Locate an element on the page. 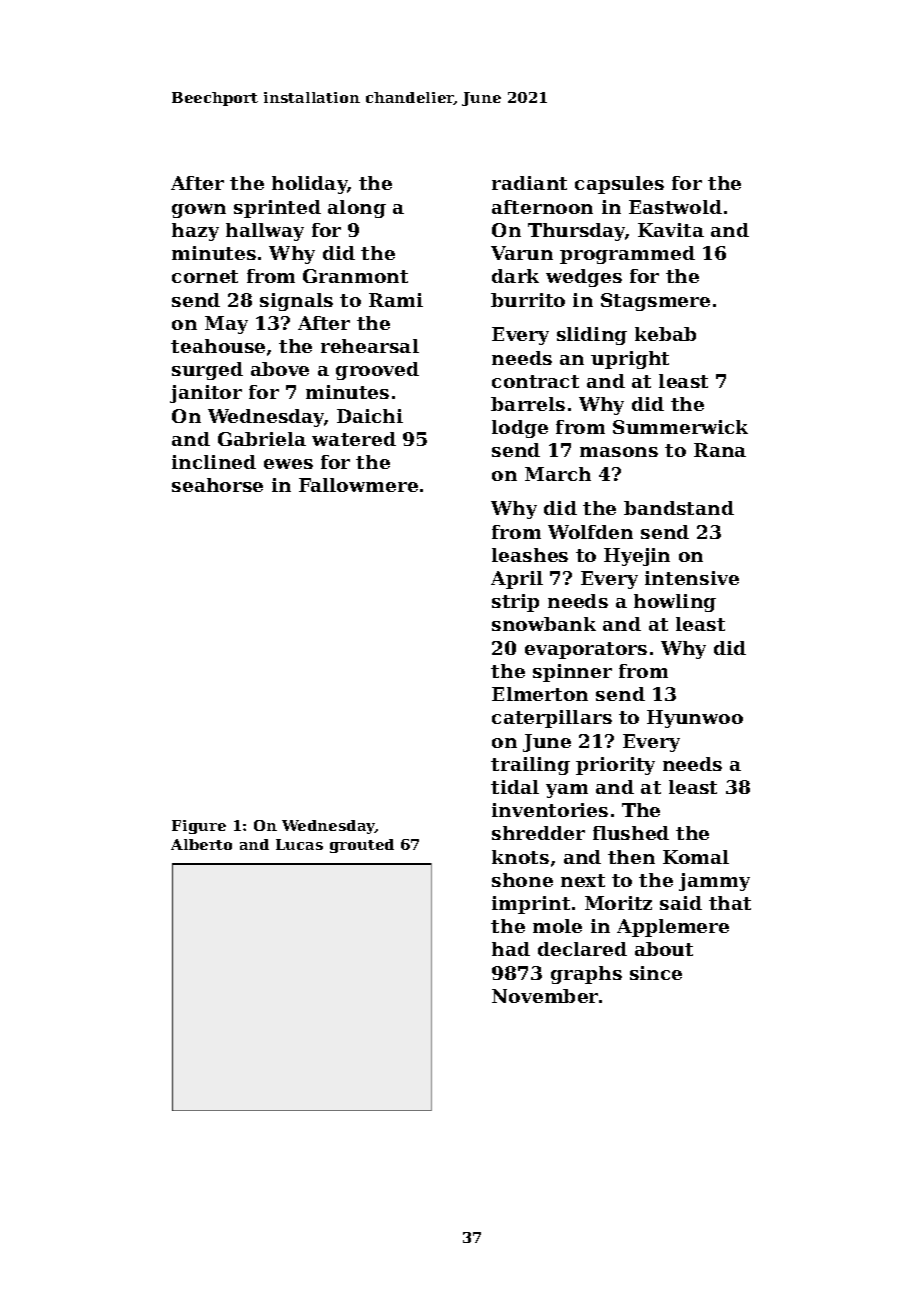 This document has width=924, height=1311. Hyejin is located at coordinates (637, 557).
